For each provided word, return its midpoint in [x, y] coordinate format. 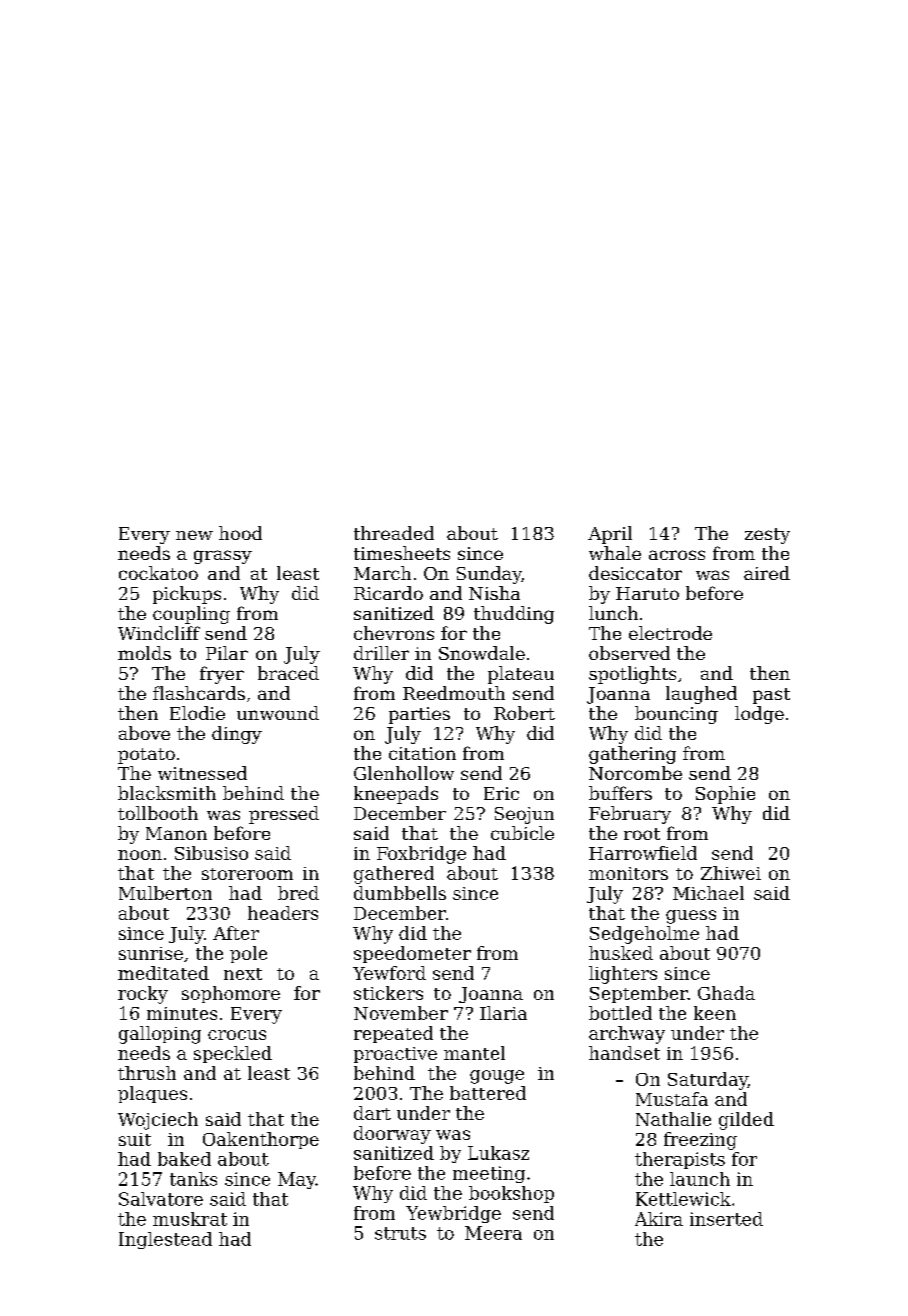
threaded [394, 533]
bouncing [676, 715]
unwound [278, 713]
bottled [620, 1013]
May [297, 1180]
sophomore [231, 994]
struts [400, 1233]
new [194, 535]
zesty [767, 536]
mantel [474, 1053]
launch [700, 1179]
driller [381, 653]
